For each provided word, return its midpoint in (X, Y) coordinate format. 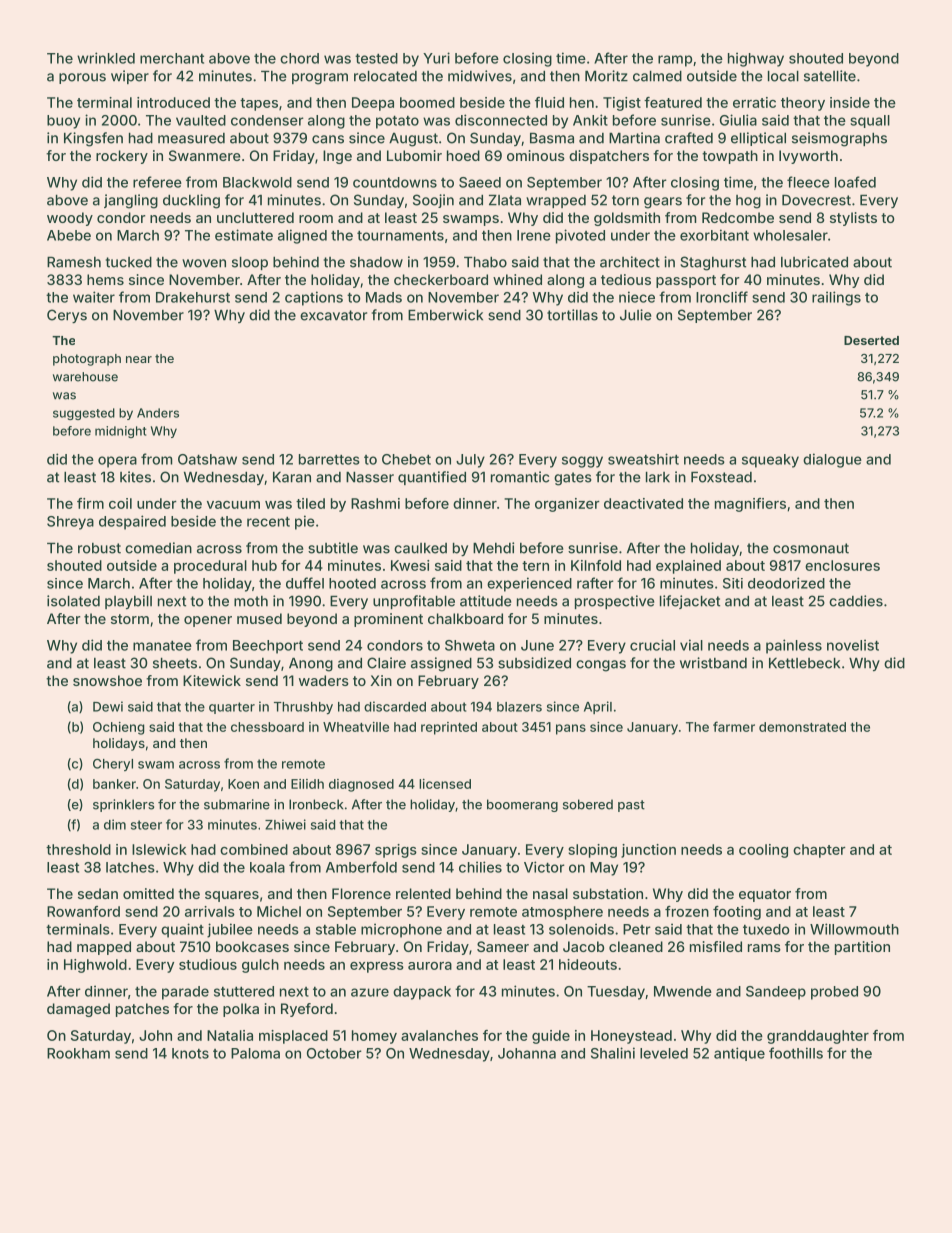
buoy (63, 122)
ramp (675, 61)
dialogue (832, 460)
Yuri (436, 58)
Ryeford (307, 1010)
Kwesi (410, 565)
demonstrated (802, 727)
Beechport (268, 647)
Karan (292, 477)
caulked (420, 548)
